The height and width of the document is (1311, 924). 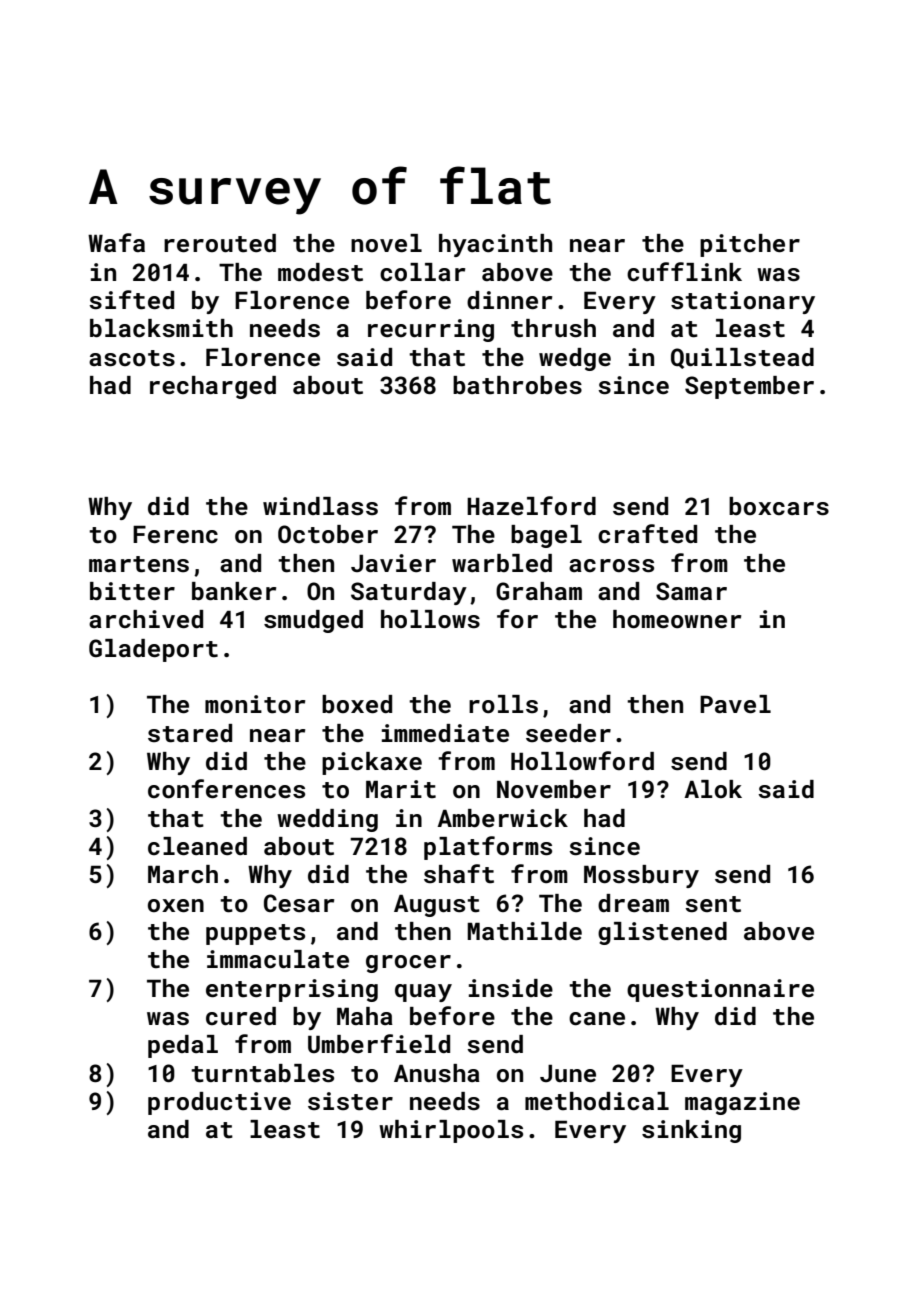 I want to click on wedding, so click(x=327, y=820).
